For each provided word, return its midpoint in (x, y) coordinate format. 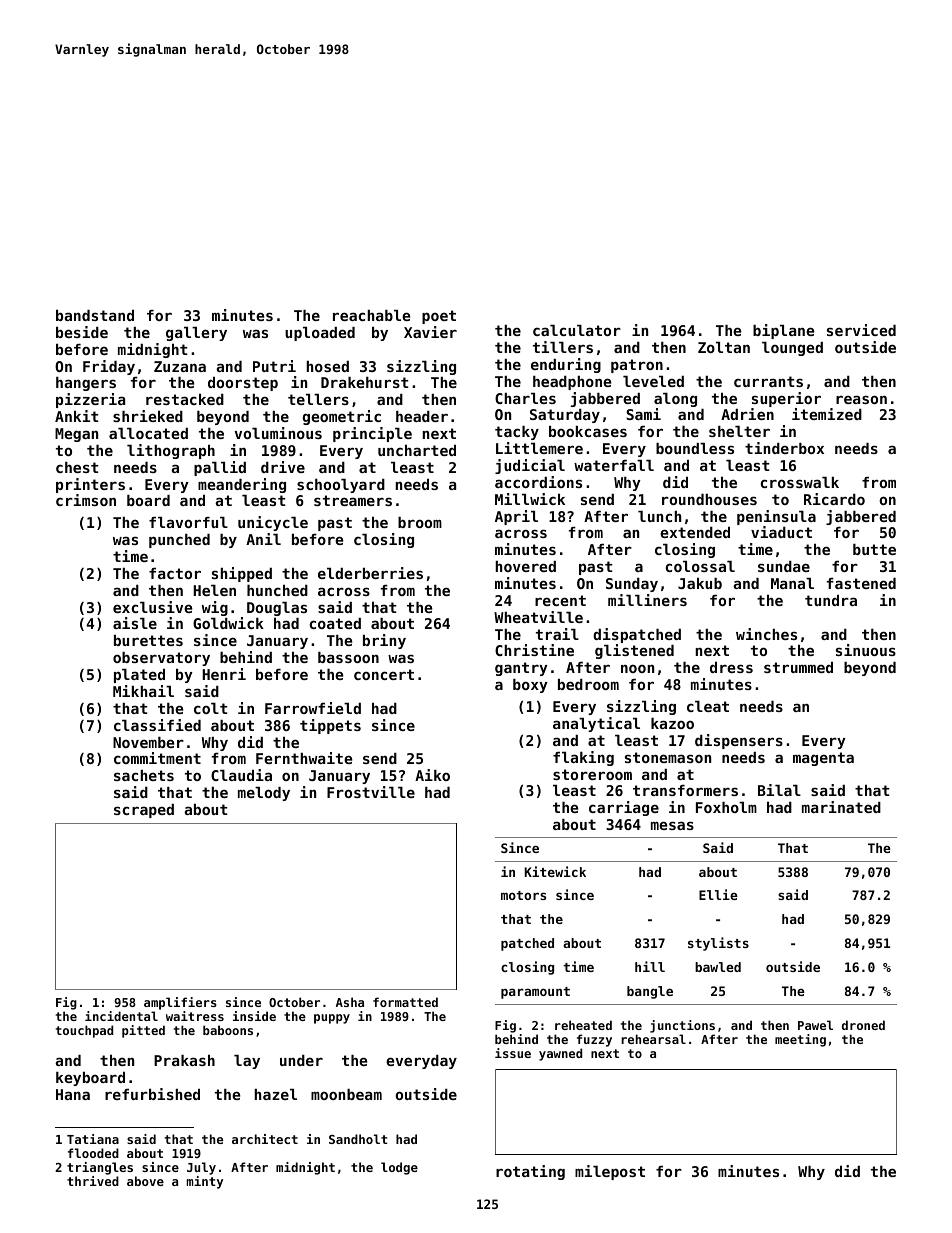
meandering (242, 485)
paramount (535, 993)
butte (874, 549)
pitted (143, 1031)
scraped (144, 811)
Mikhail (143, 691)
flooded (93, 1153)
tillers (563, 347)
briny (384, 641)
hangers (86, 384)
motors (523, 895)
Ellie (718, 894)
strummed (798, 667)
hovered (525, 566)
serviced (861, 330)
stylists (718, 944)
